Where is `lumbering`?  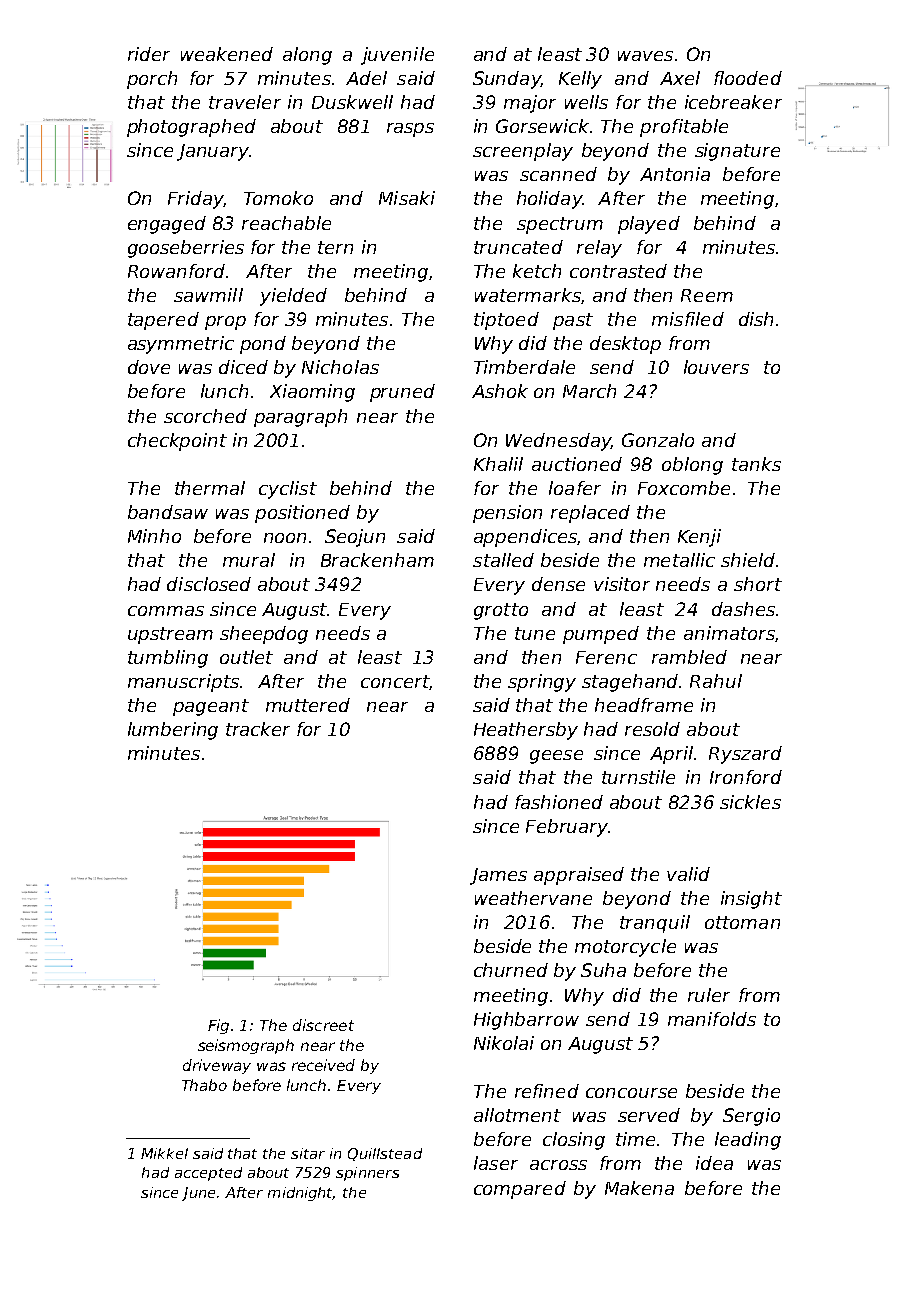 lumbering is located at coordinates (173, 731).
